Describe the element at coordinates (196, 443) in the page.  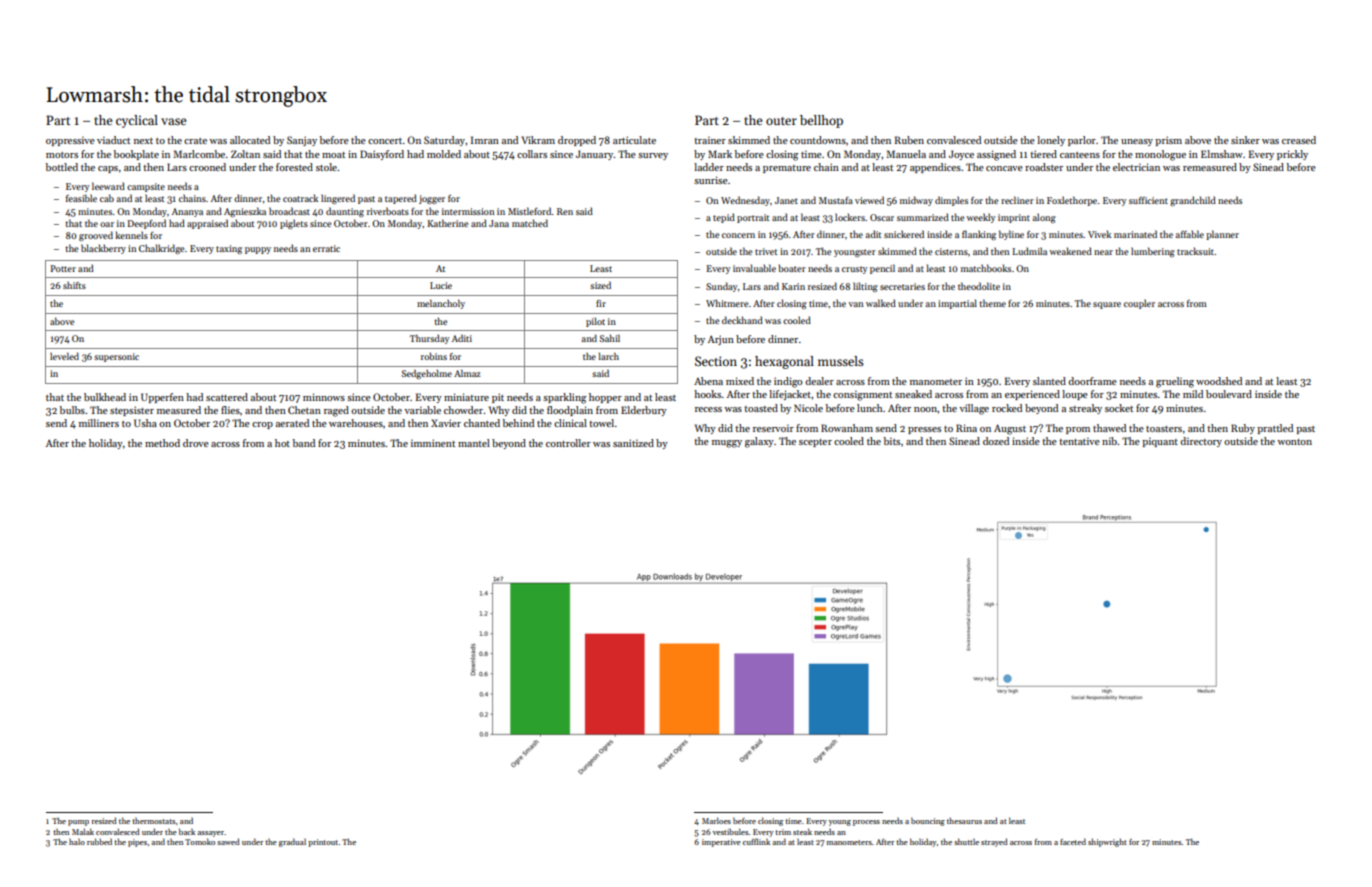
I see `drove` at that location.
